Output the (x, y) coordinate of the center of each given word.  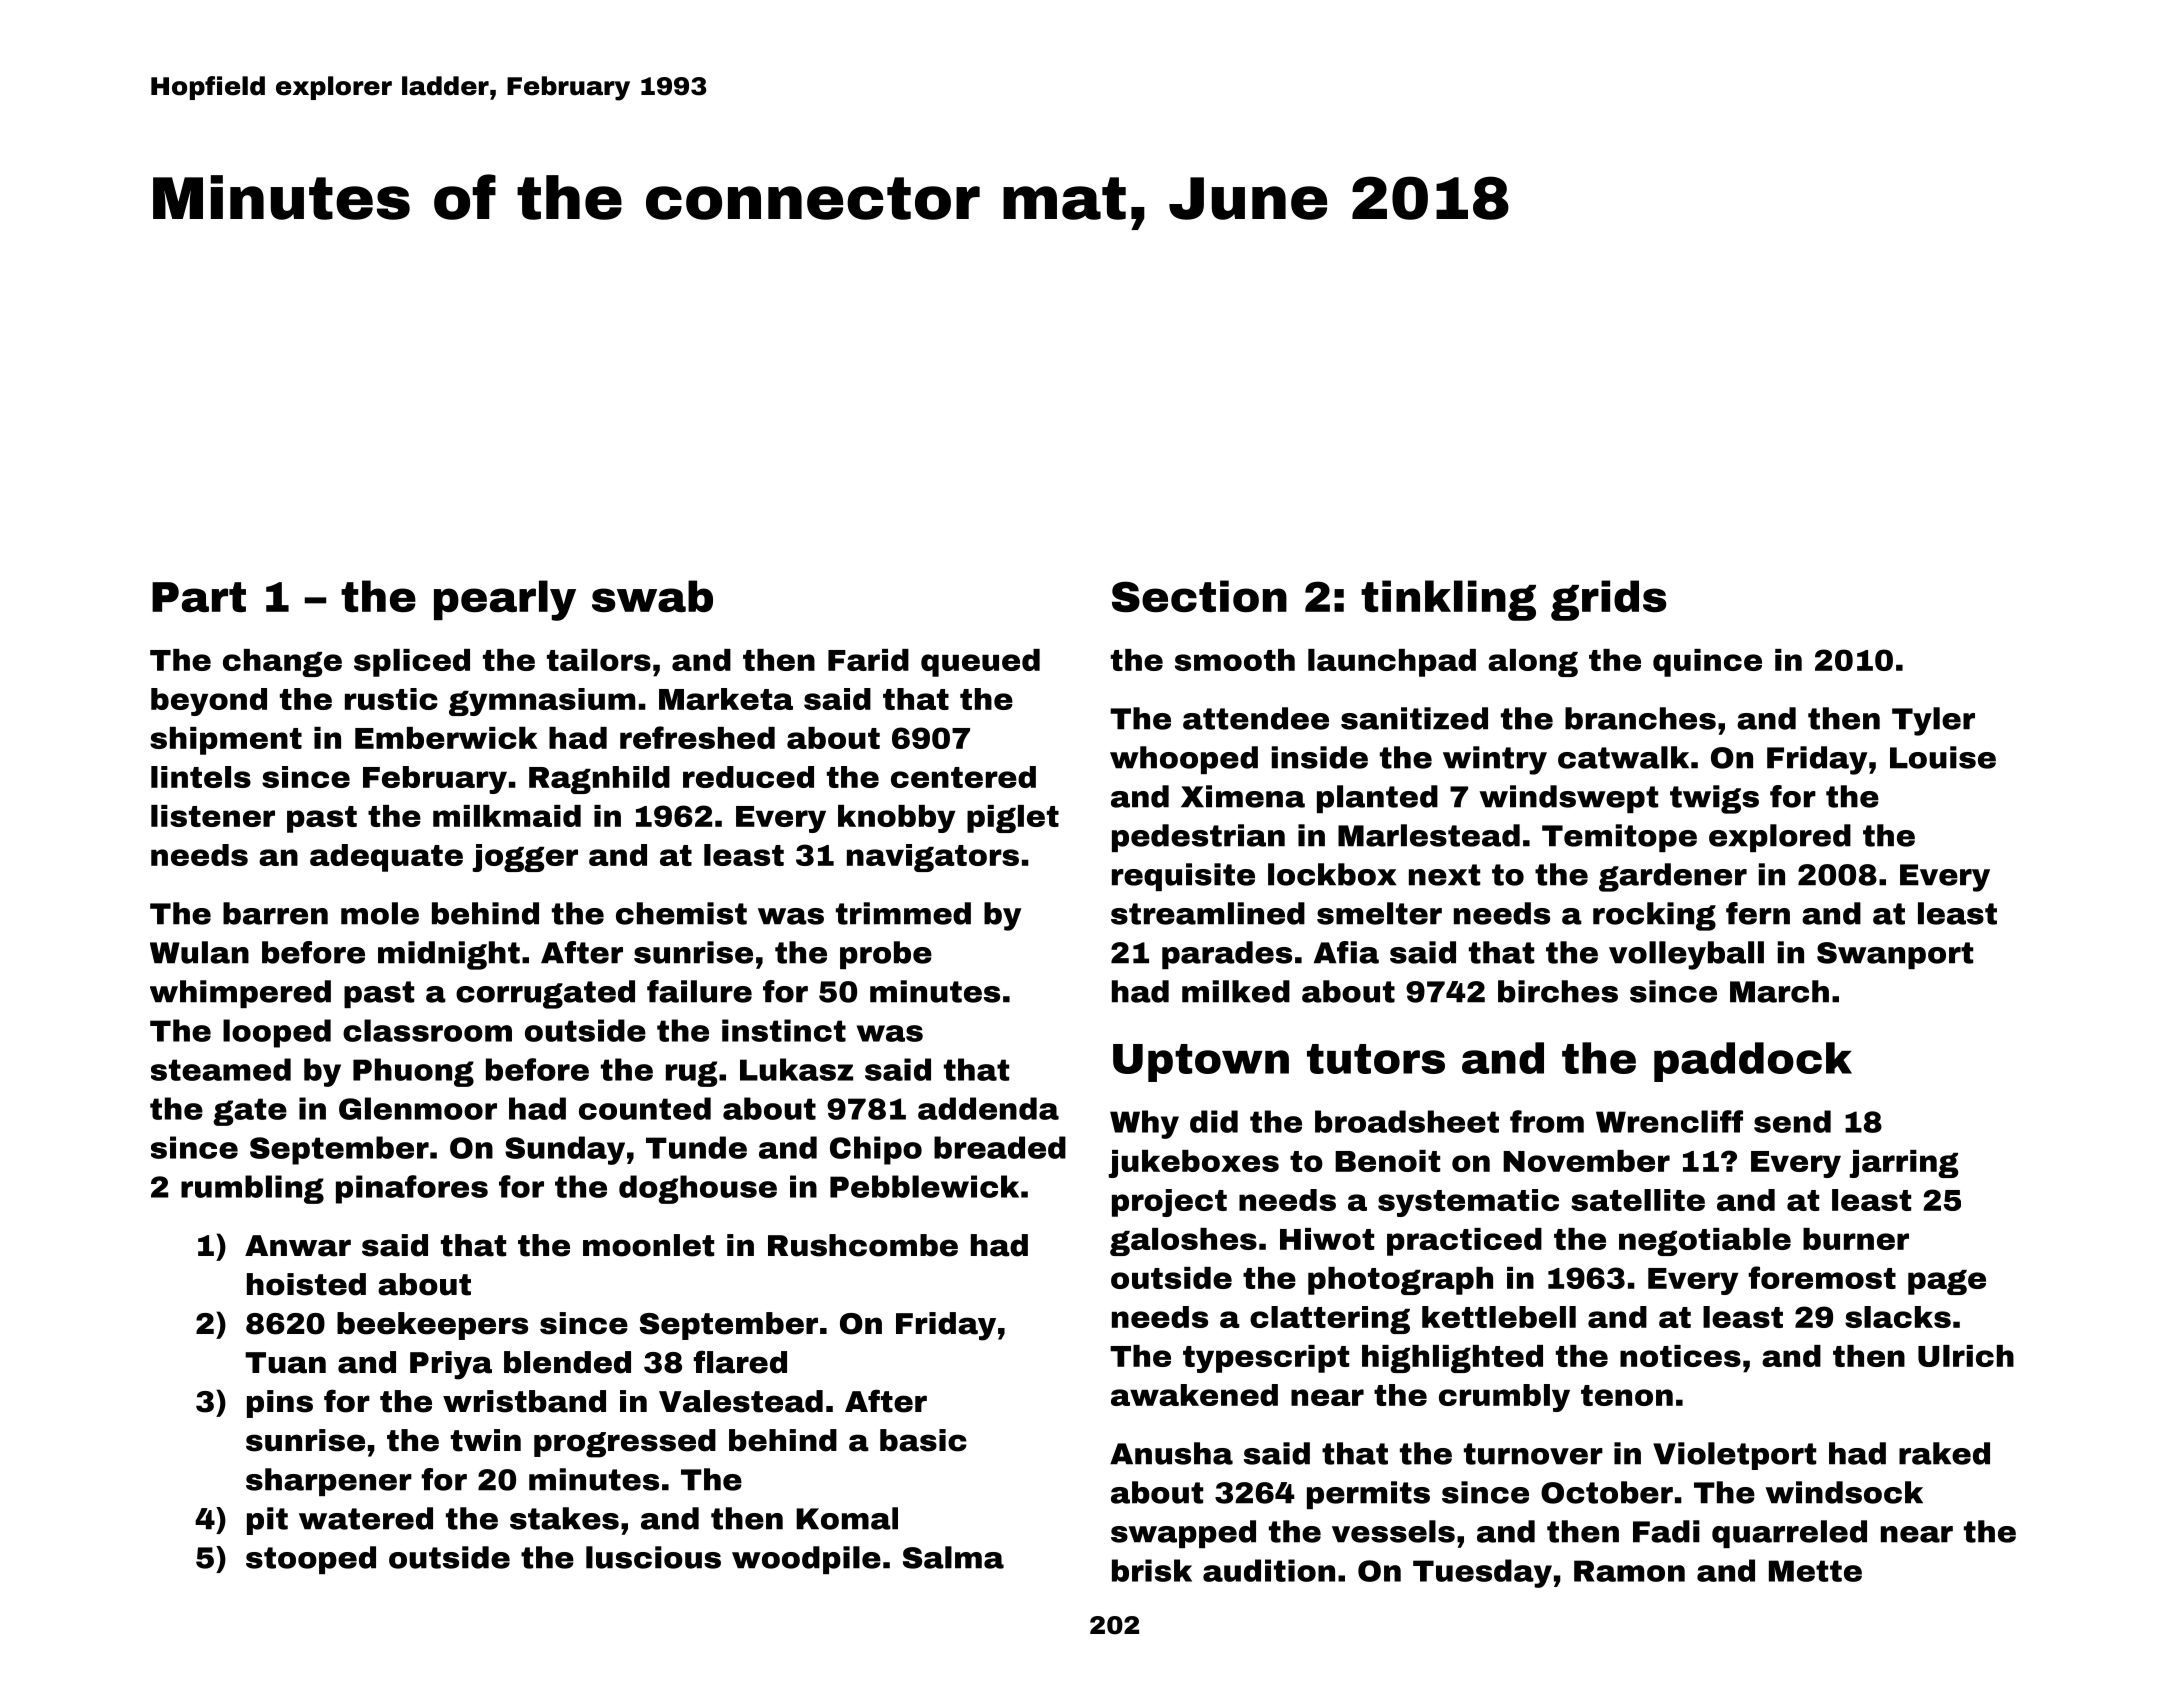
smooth (1235, 660)
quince (1707, 663)
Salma (953, 1557)
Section (1199, 596)
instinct (784, 1030)
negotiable (1705, 1242)
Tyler (1933, 721)
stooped (311, 1560)
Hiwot (1327, 1239)
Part (199, 597)
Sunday (565, 1150)
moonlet (648, 1245)
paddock (1753, 1062)
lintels (201, 777)
